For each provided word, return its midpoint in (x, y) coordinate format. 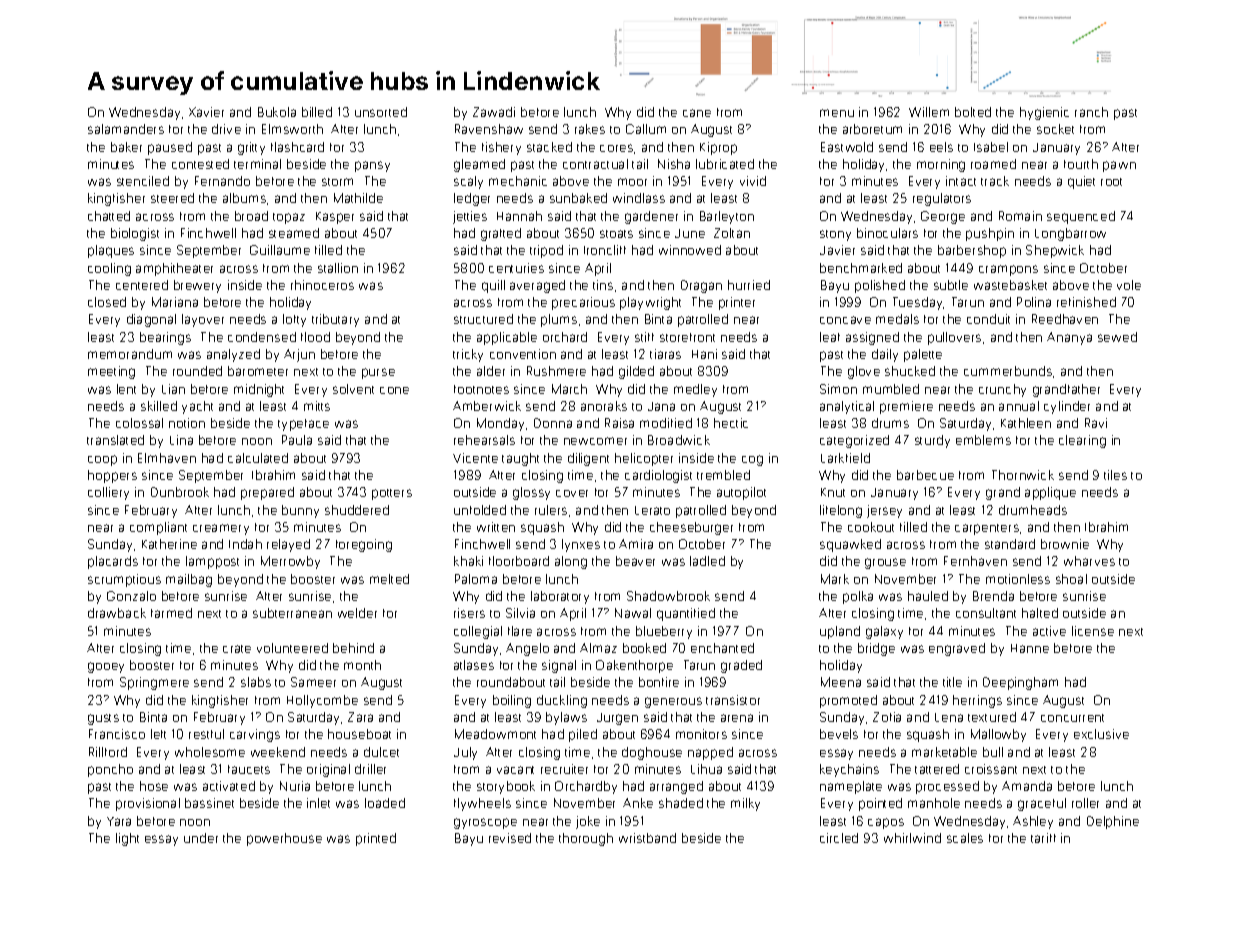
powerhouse (284, 839)
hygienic (1044, 113)
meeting (111, 372)
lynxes (581, 545)
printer (737, 303)
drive (226, 129)
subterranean (292, 613)
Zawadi (494, 112)
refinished (1086, 302)
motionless (1018, 579)
